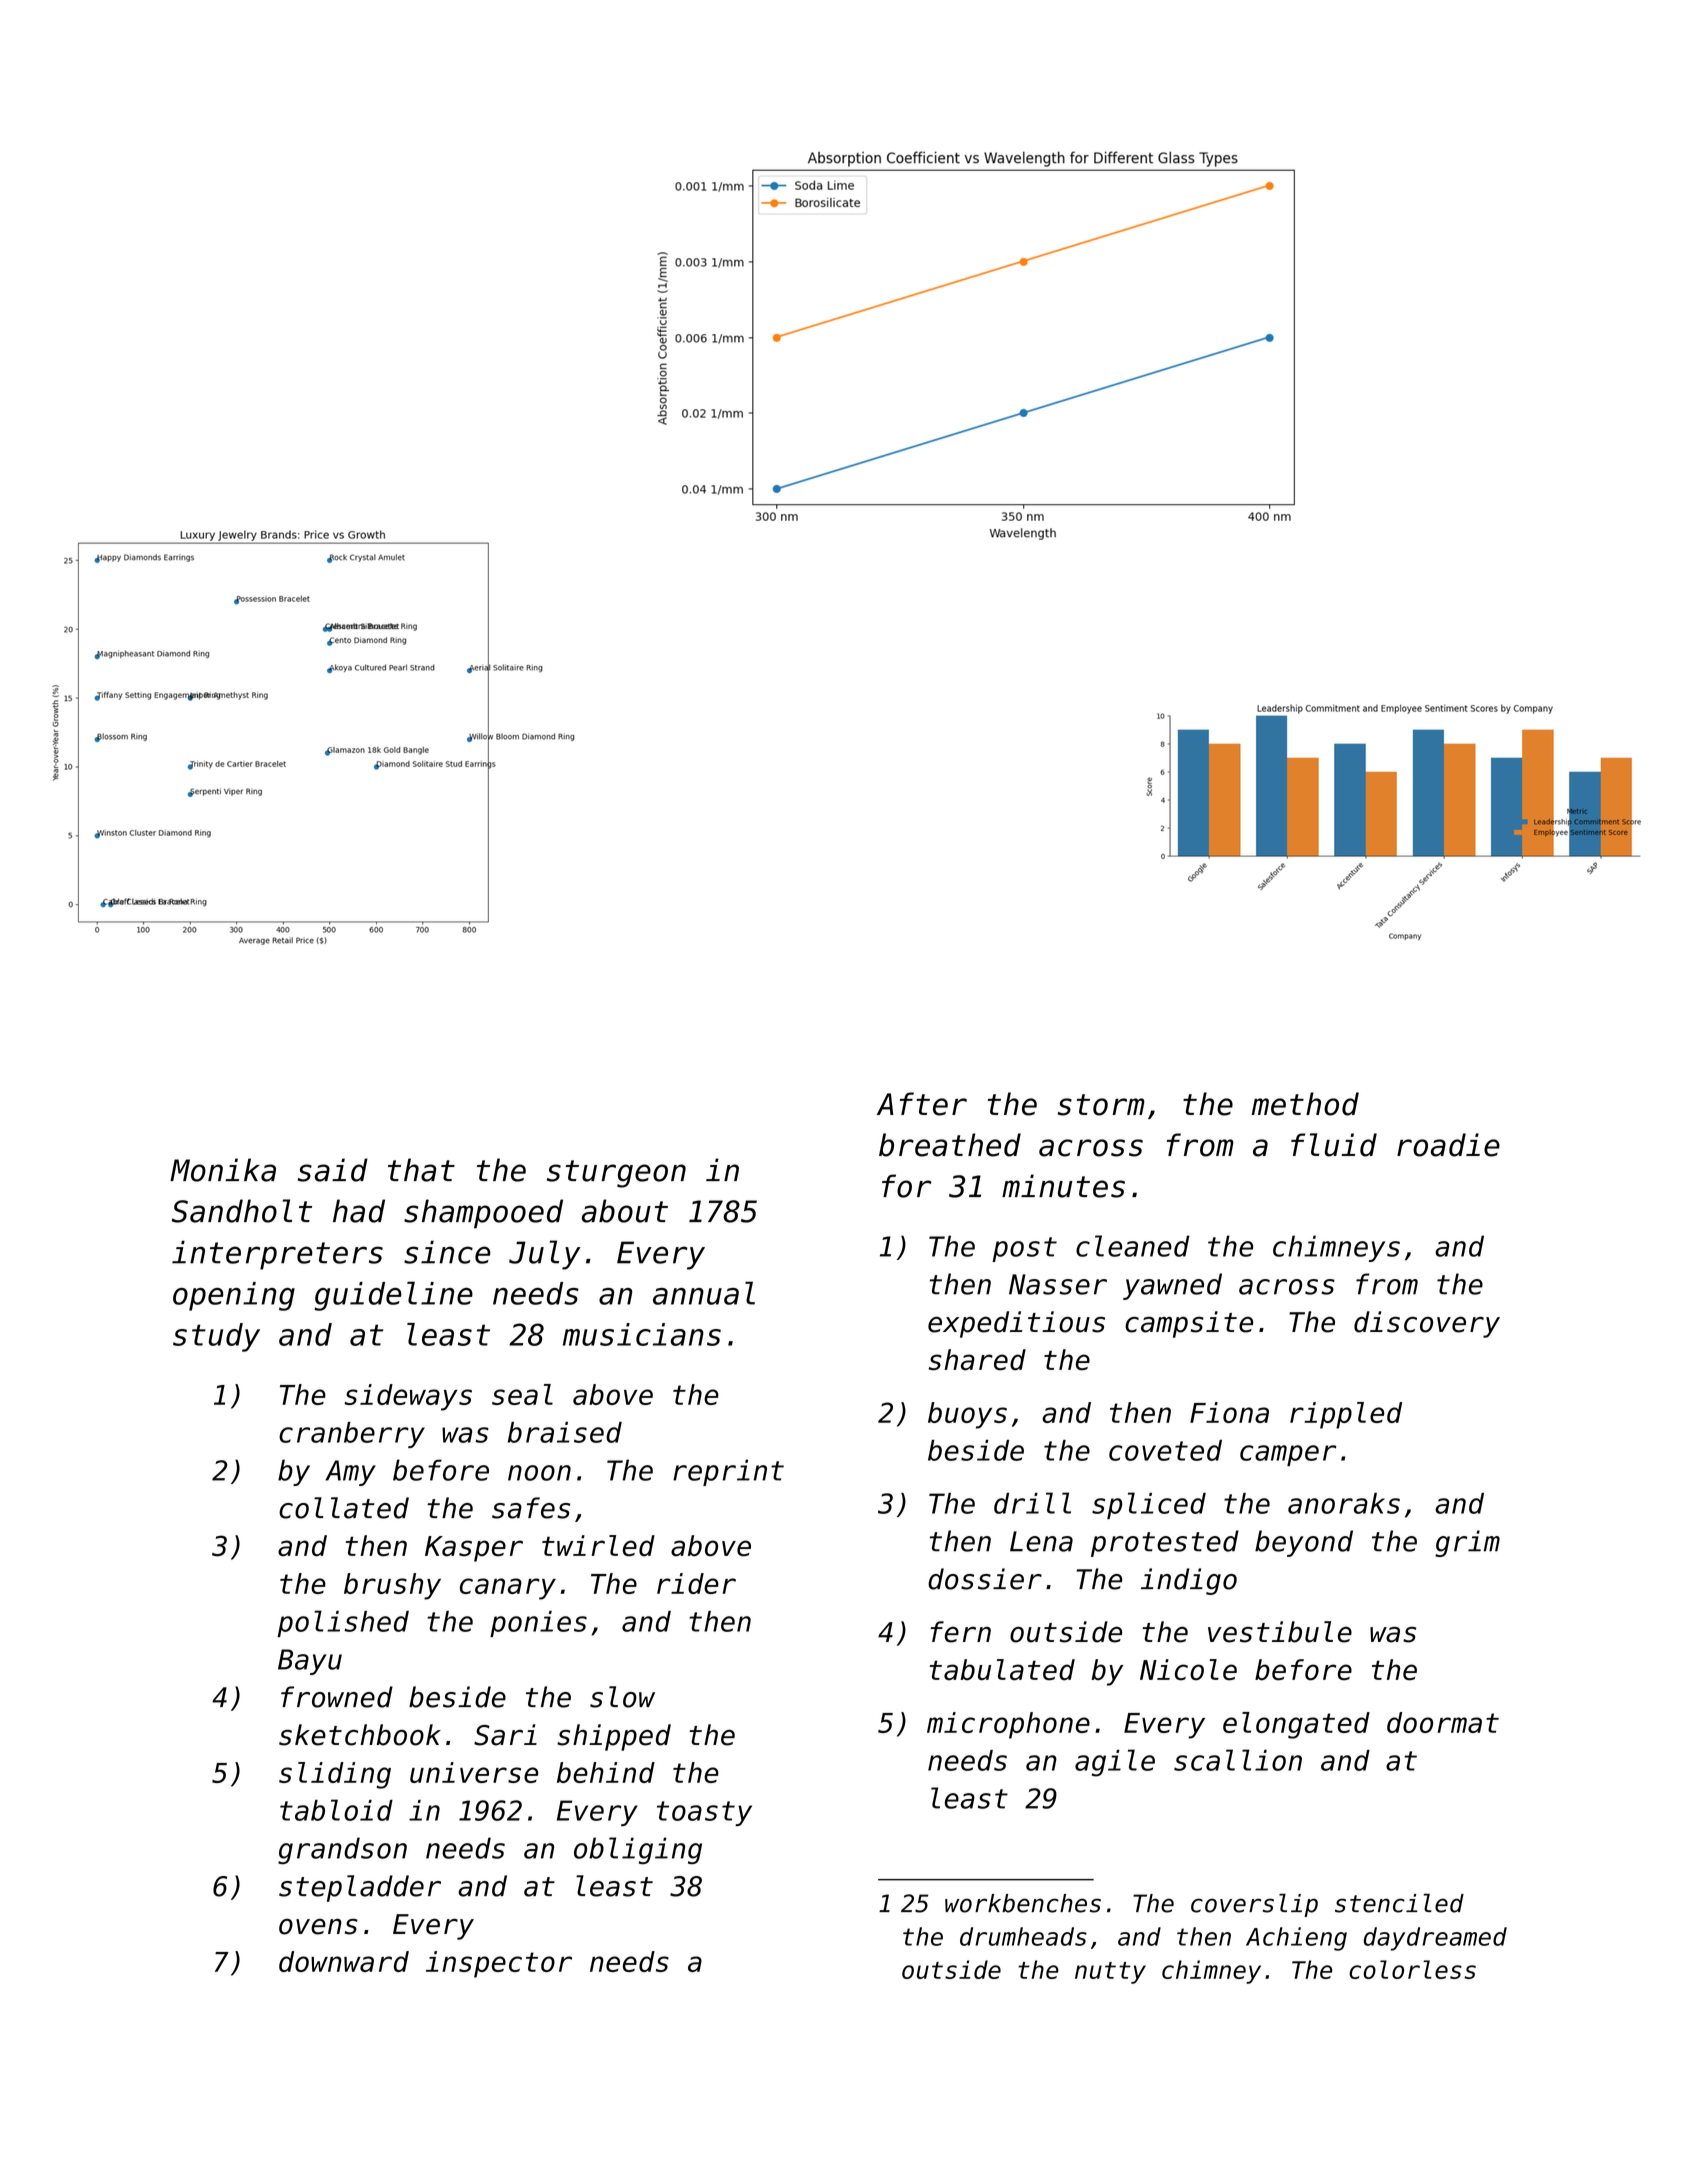  Describe the element at coordinates (922, 1104) in the screenshot. I see `After` at that location.
